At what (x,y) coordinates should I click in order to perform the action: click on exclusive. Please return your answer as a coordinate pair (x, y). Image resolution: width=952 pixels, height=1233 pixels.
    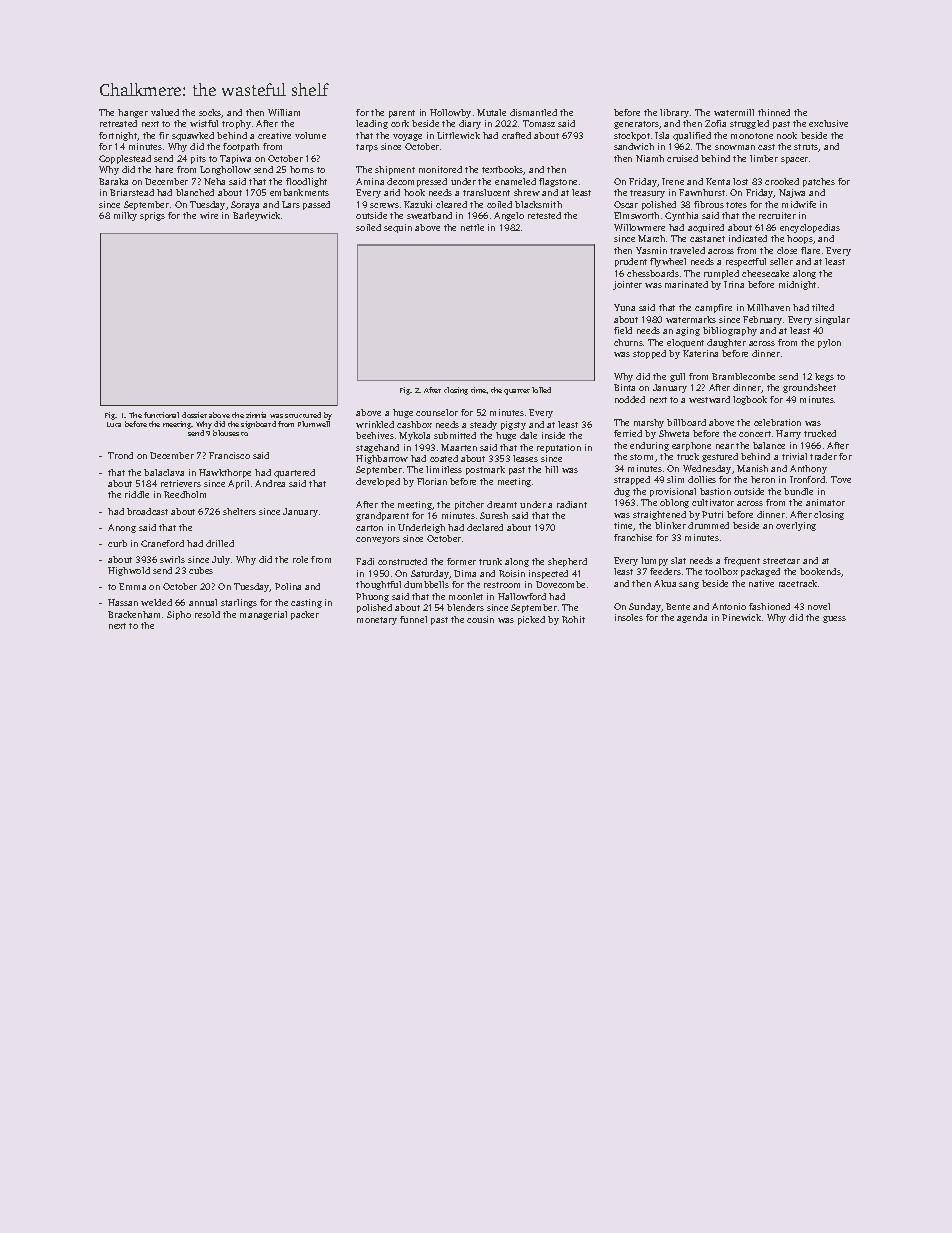
    Looking at the image, I should click on (828, 123).
